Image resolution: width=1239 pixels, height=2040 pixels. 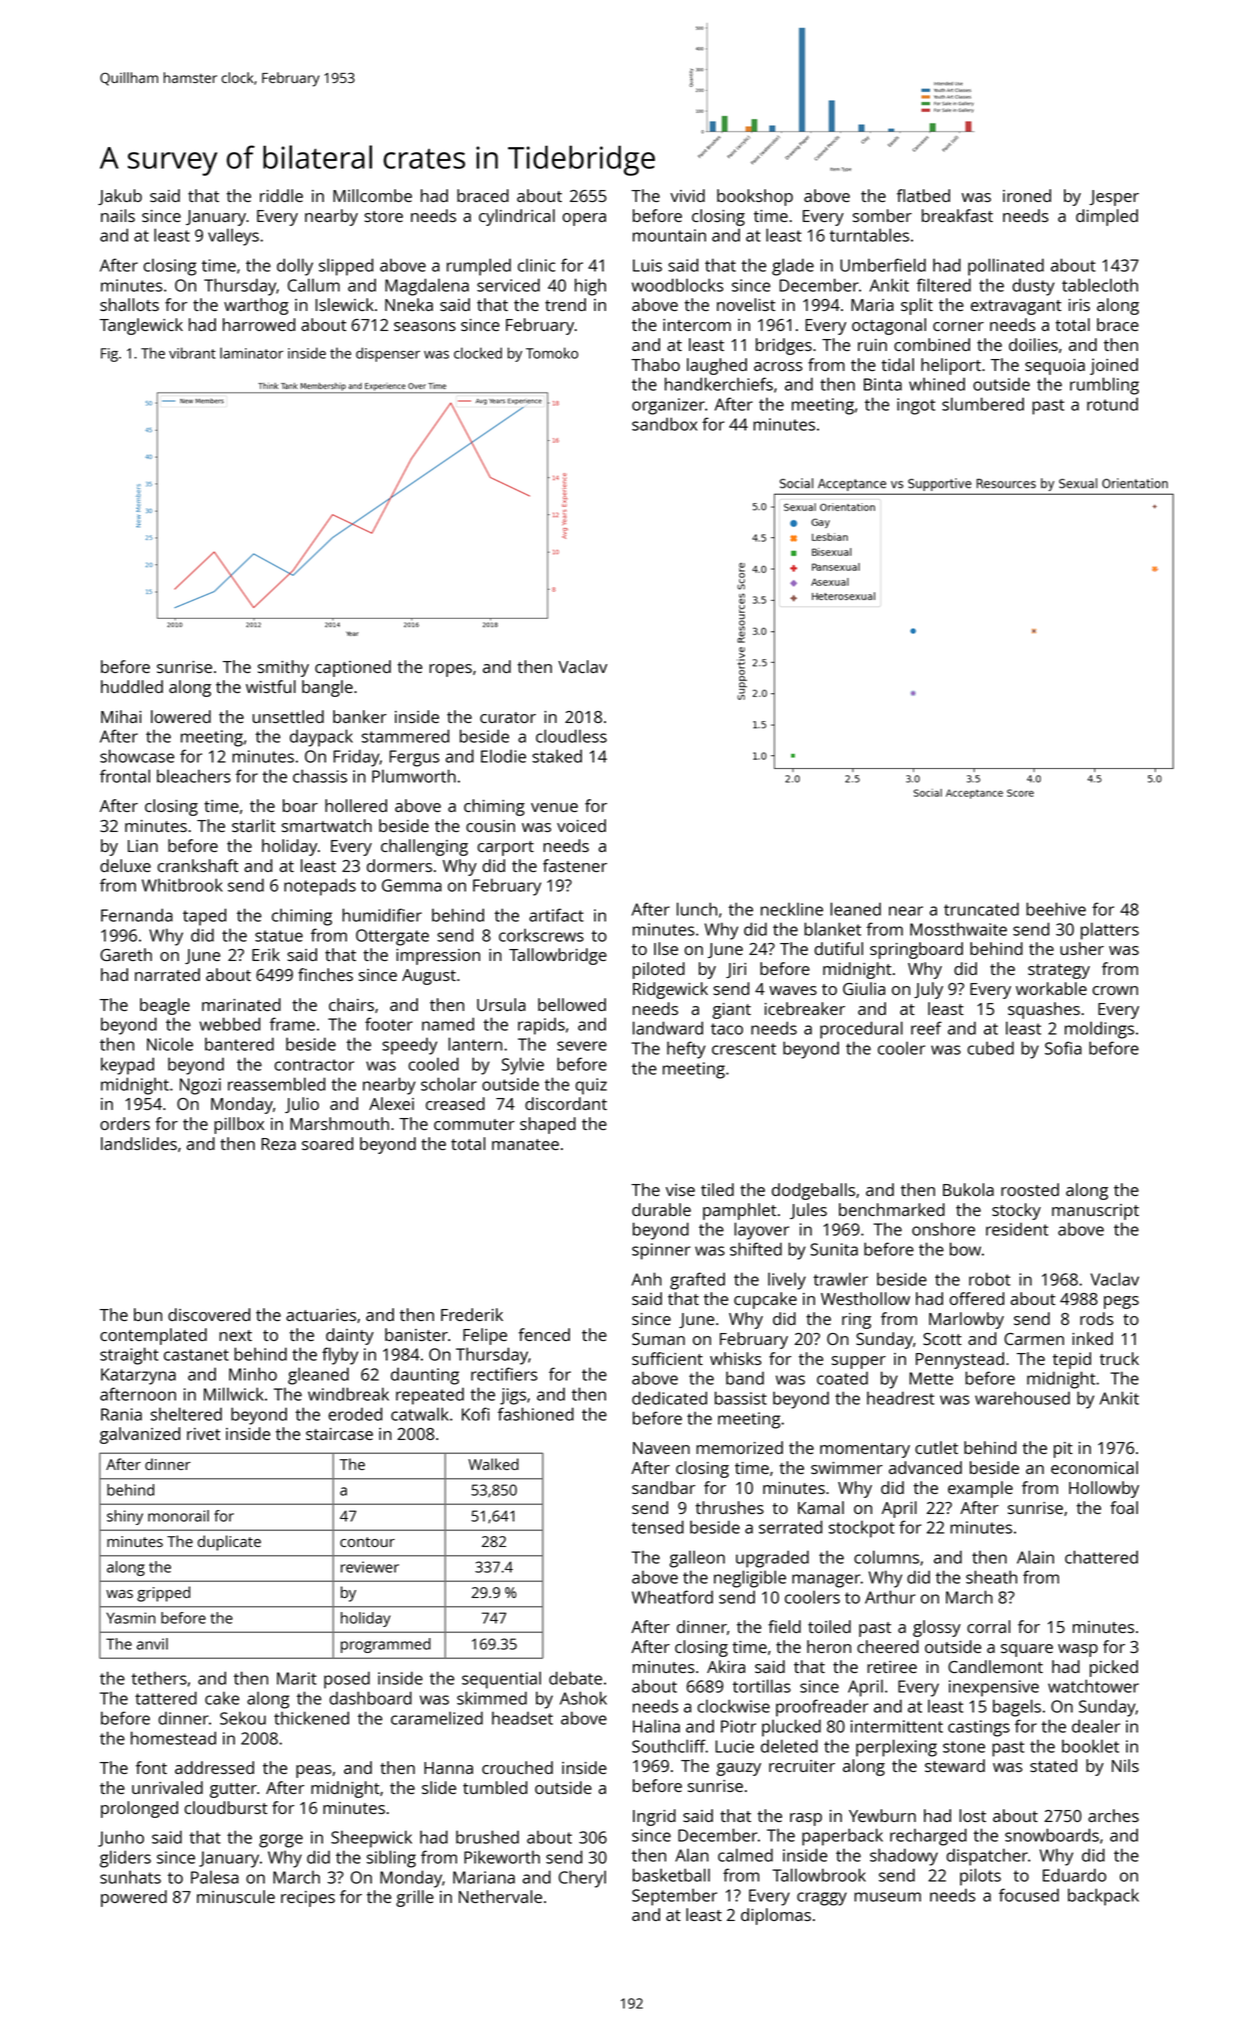 What do you see at coordinates (370, 1567) in the document?
I see `reviewer` at bounding box center [370, 1567].
